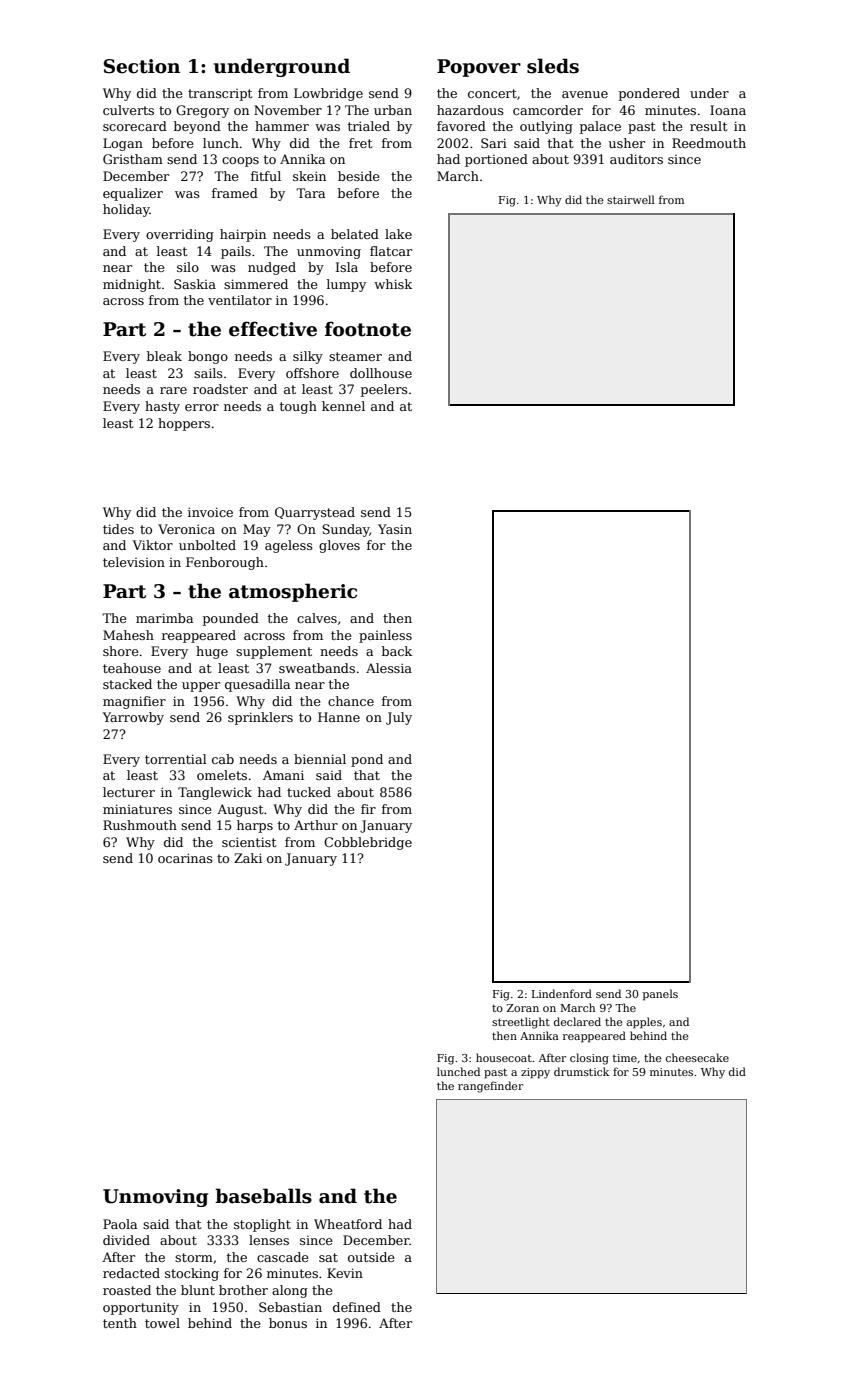 The width and height of the screenshot is (849, 1400). Describe the element at coordinates (368, 843) in the screenshot. I see `Cobblebridge` at that location.
